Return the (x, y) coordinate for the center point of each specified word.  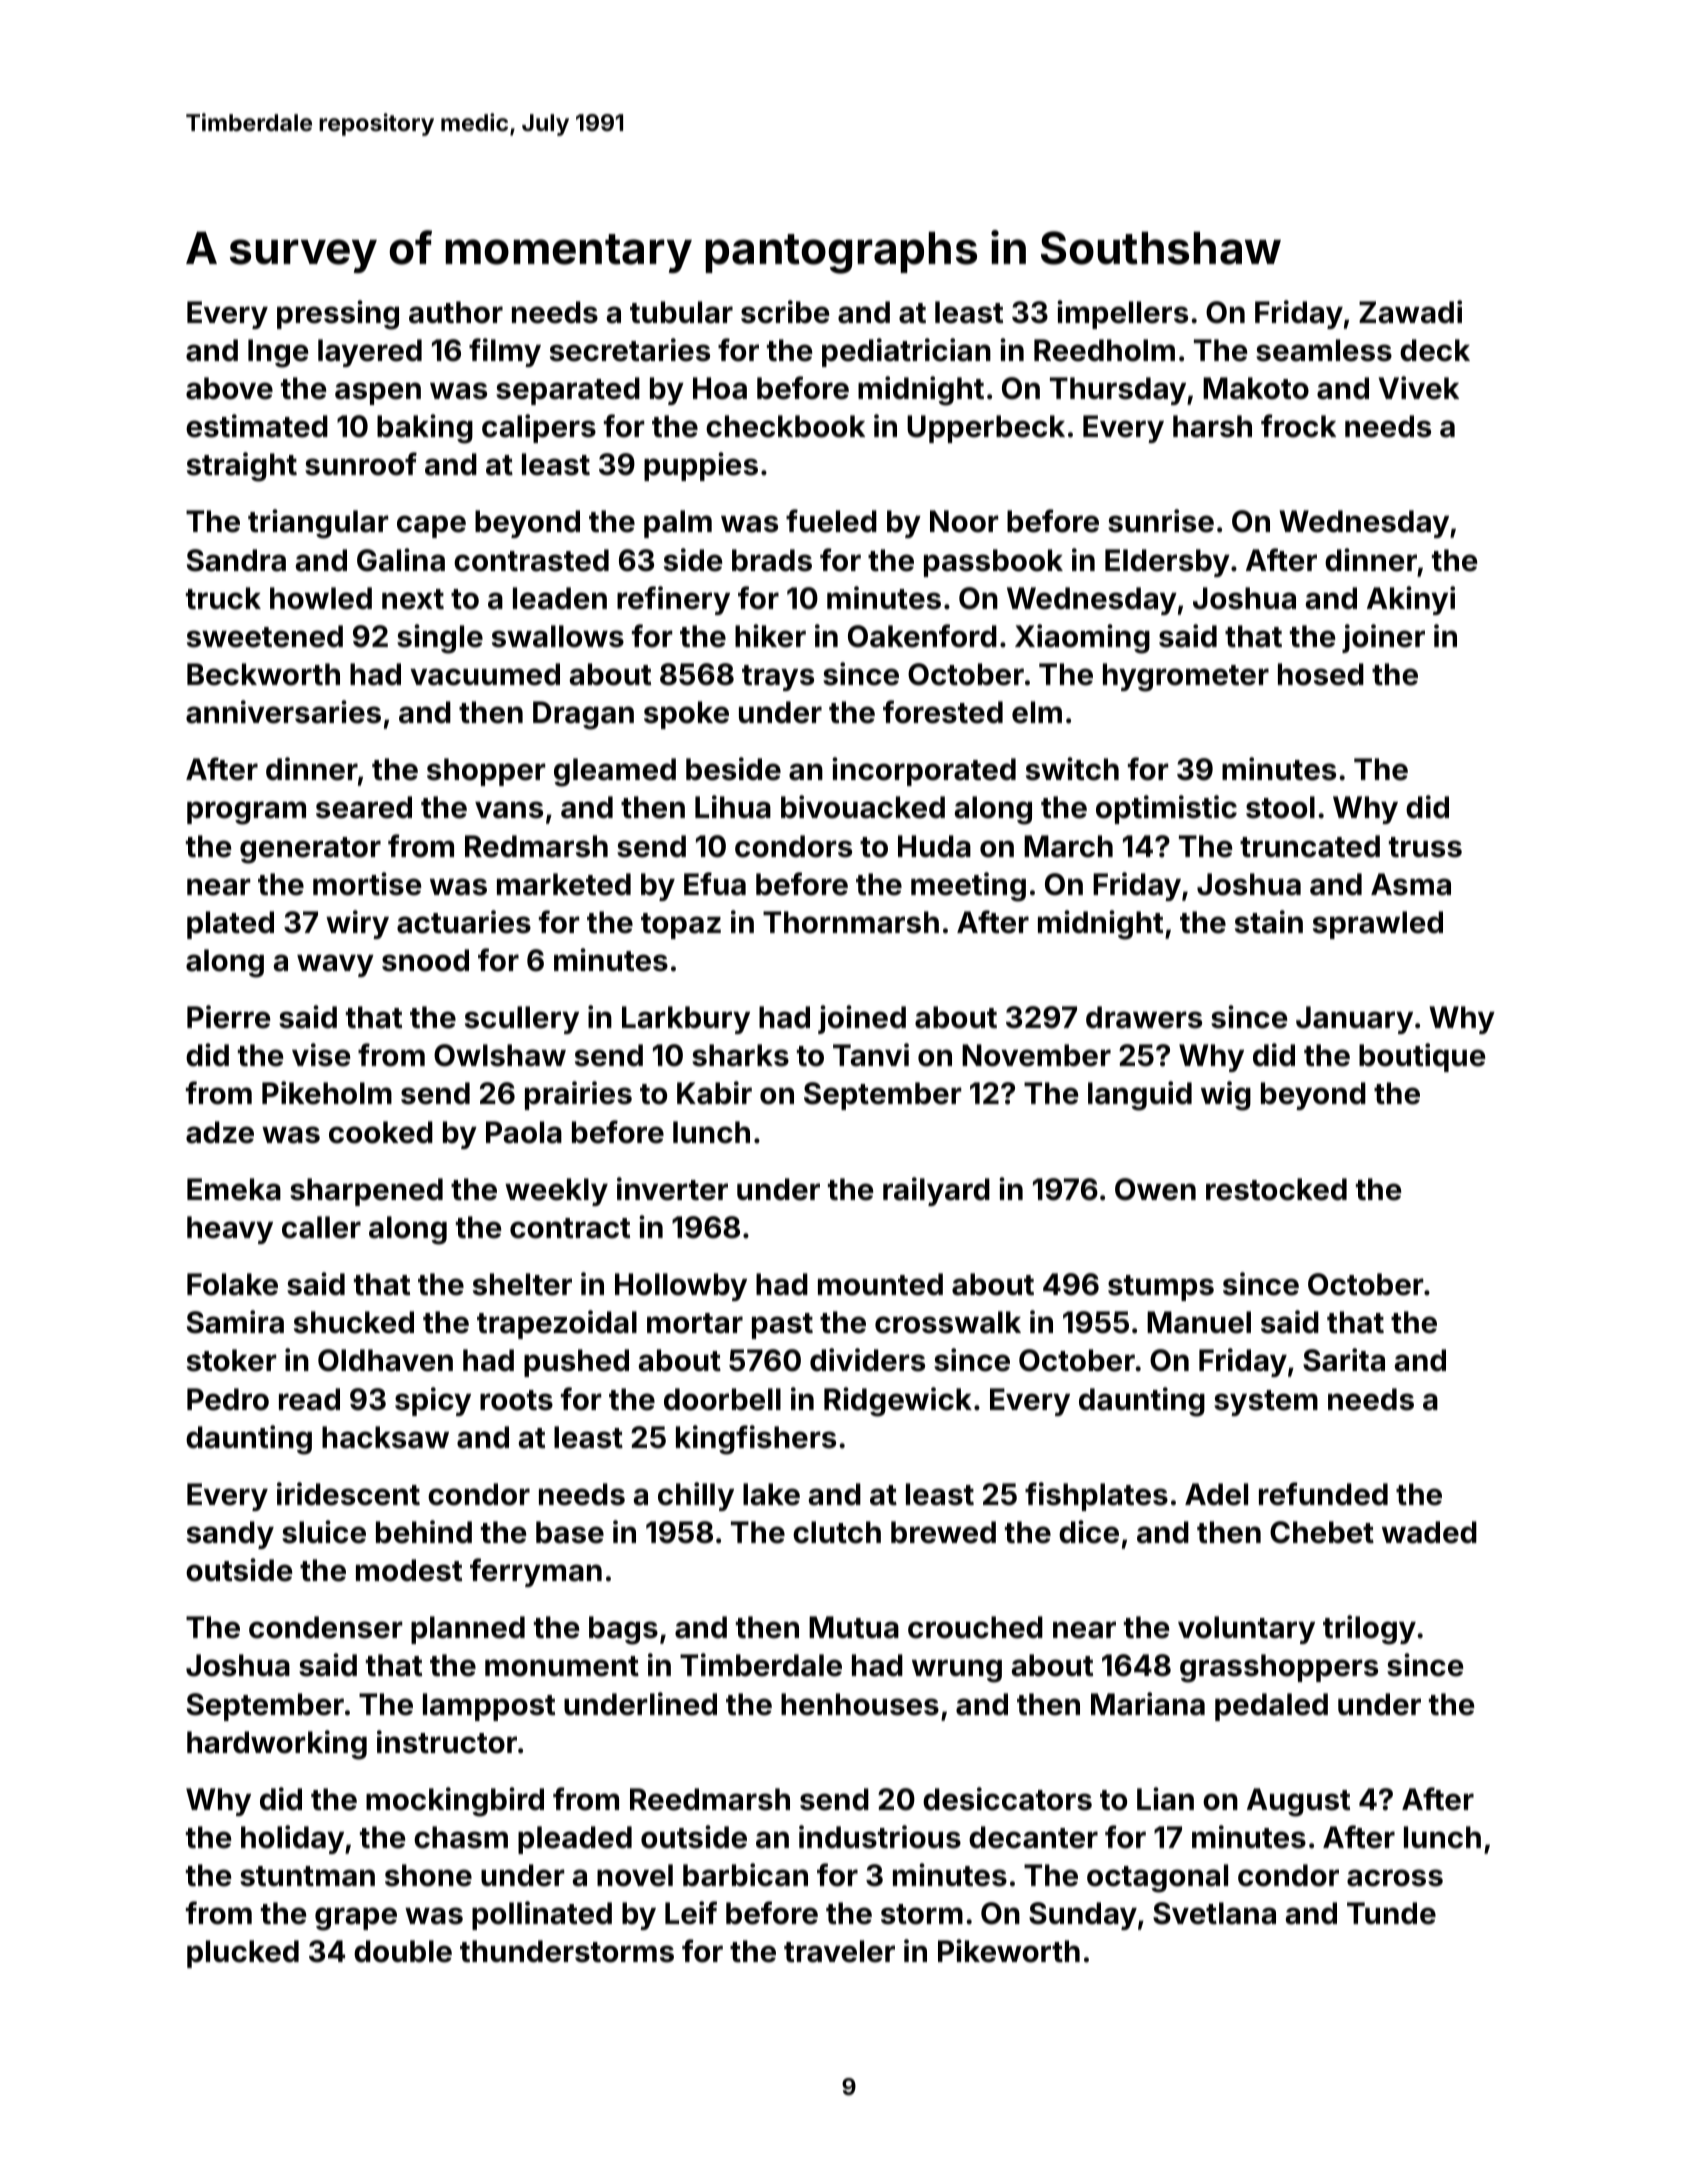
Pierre (229, 1017)
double (403, 1951)
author (456, 312)
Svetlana (1214, 1913)
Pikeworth (1009, 1951)
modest (409, 1570)
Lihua (733, 807)
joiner (1383, 638)
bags (623, 1630)
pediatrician (906, 352)
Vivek (1419, 388)
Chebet (1322, 1532)
